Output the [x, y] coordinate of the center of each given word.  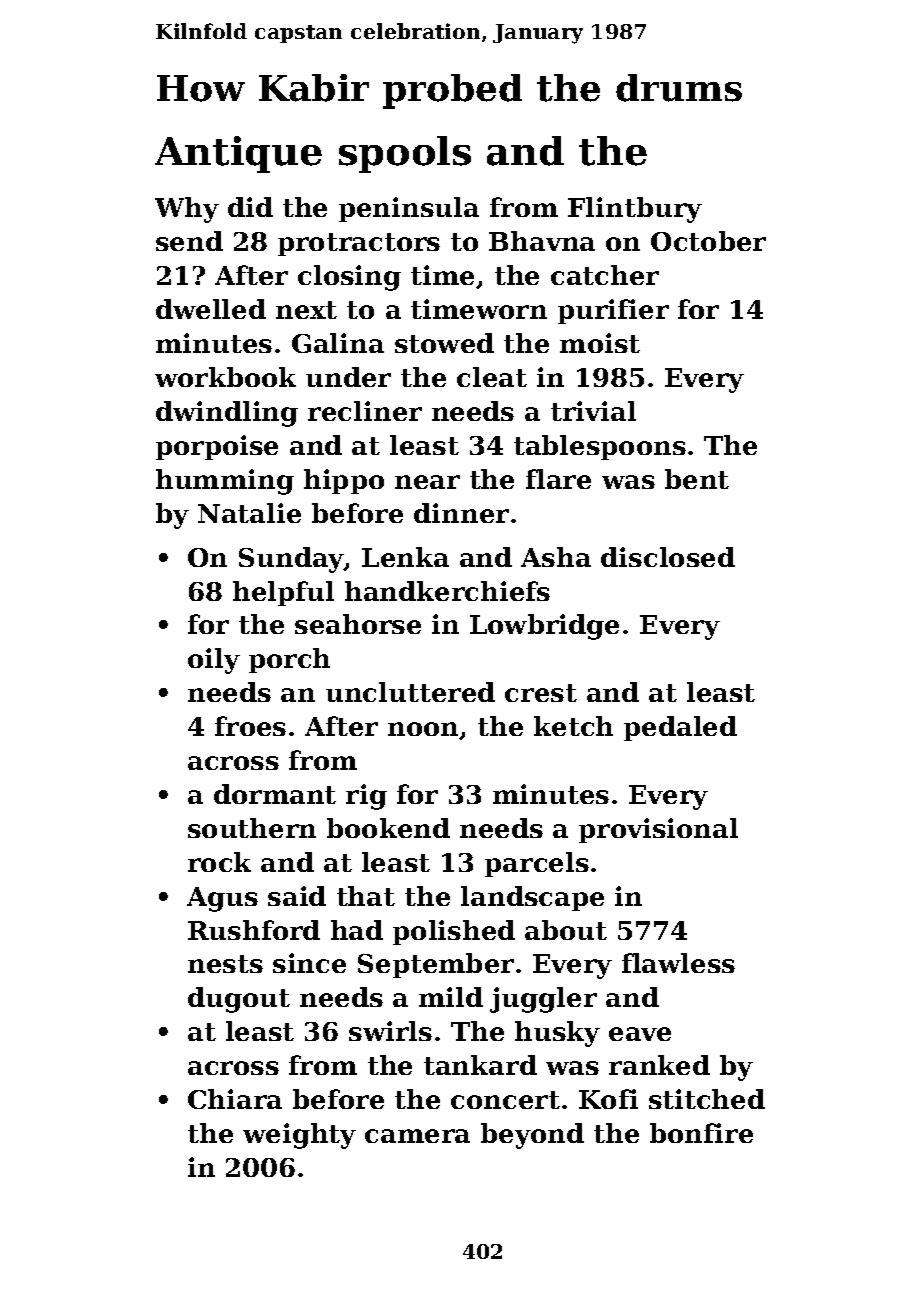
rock [219, 862]
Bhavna [542, 241]
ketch [573, 726]
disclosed [668, 557]
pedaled [680, 728]
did [250, 207]
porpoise [217, 447]
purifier [613, 311]
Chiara [235, 1099]
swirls [390, 1031]
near [427, 482]
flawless [678, 963]
